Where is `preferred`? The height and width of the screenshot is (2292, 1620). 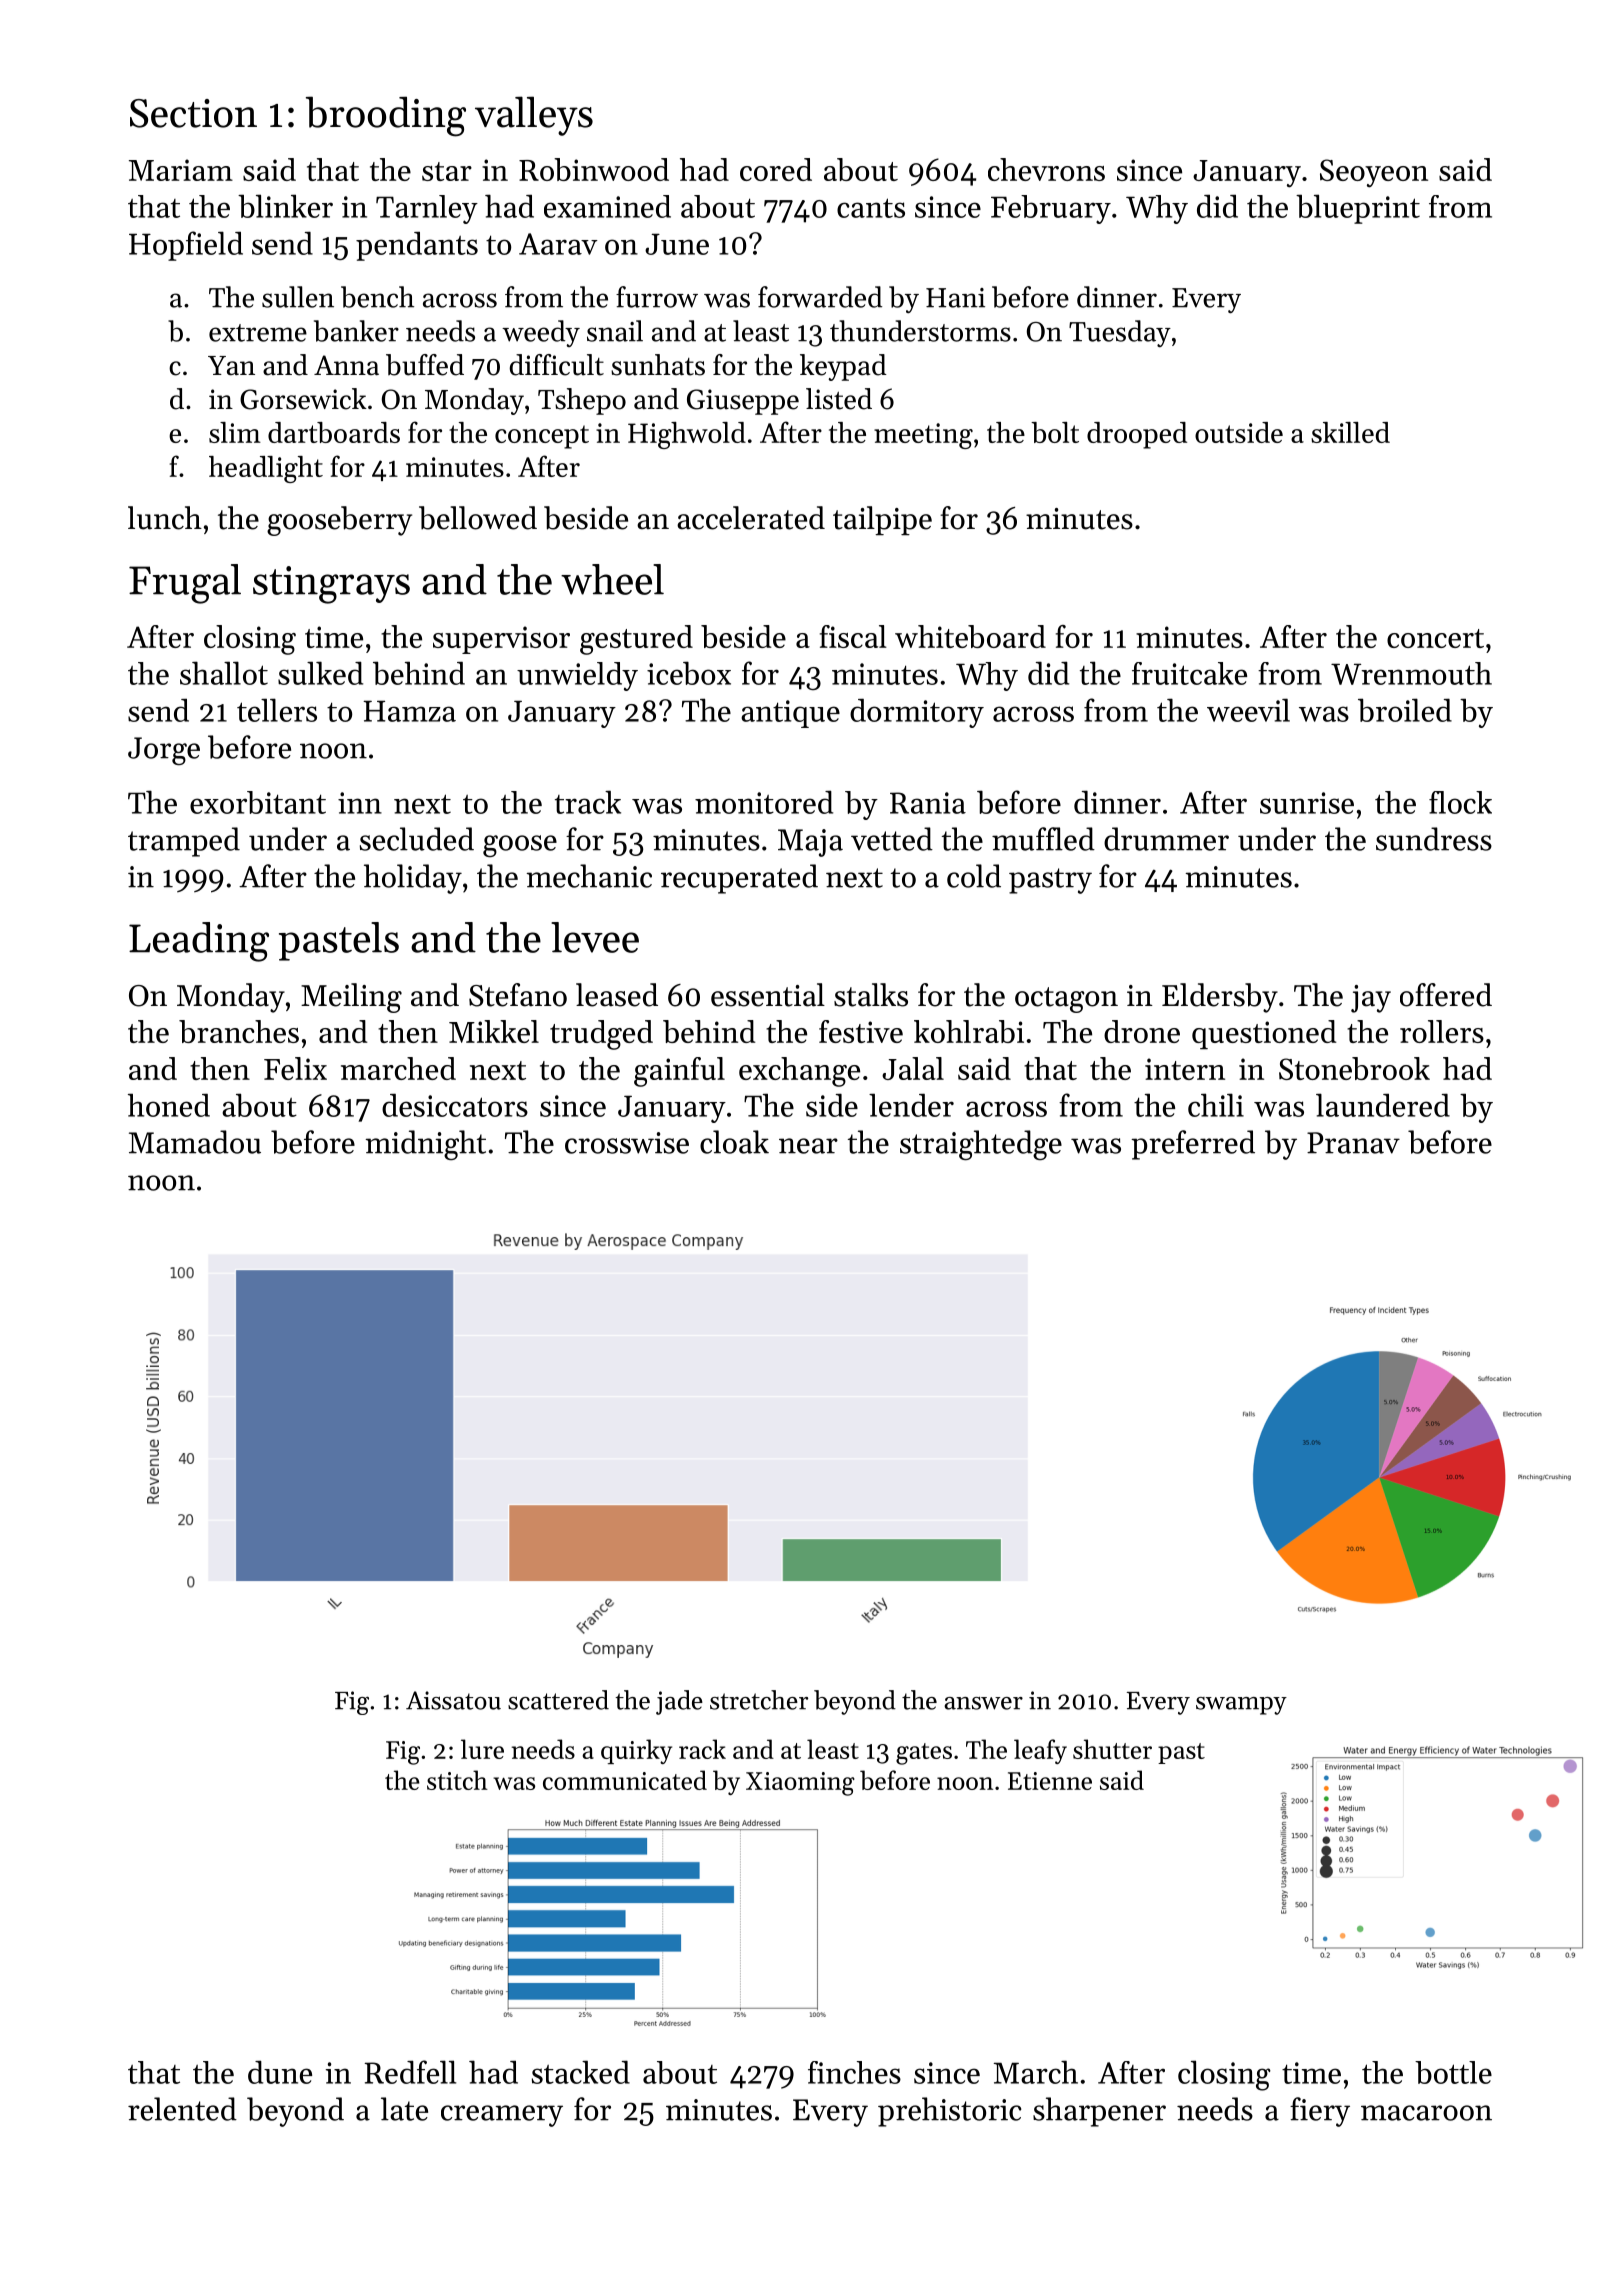 preferred is located at coordinates (1193, 1145).
